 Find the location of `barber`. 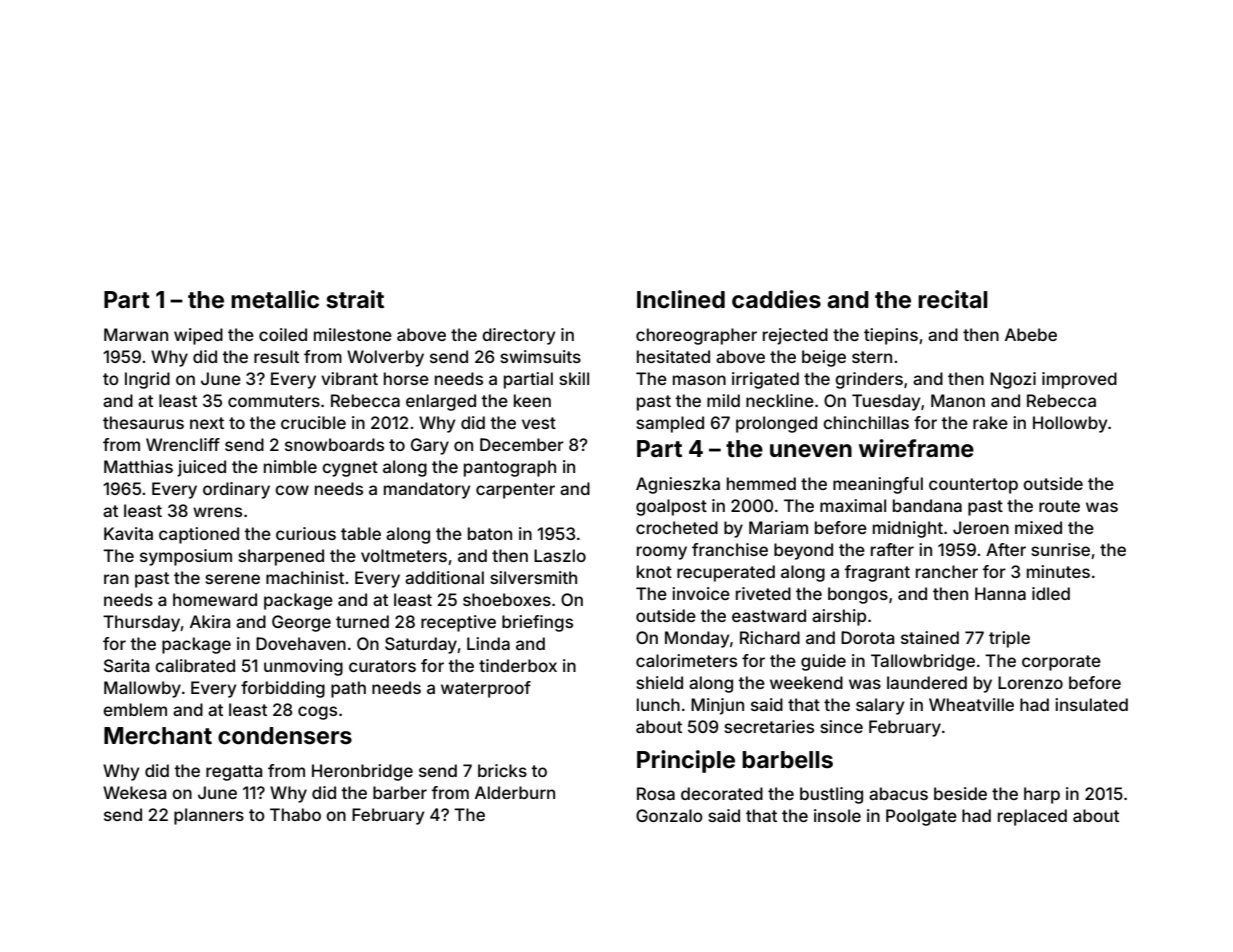

barber is located at coordinates (400, 792).
